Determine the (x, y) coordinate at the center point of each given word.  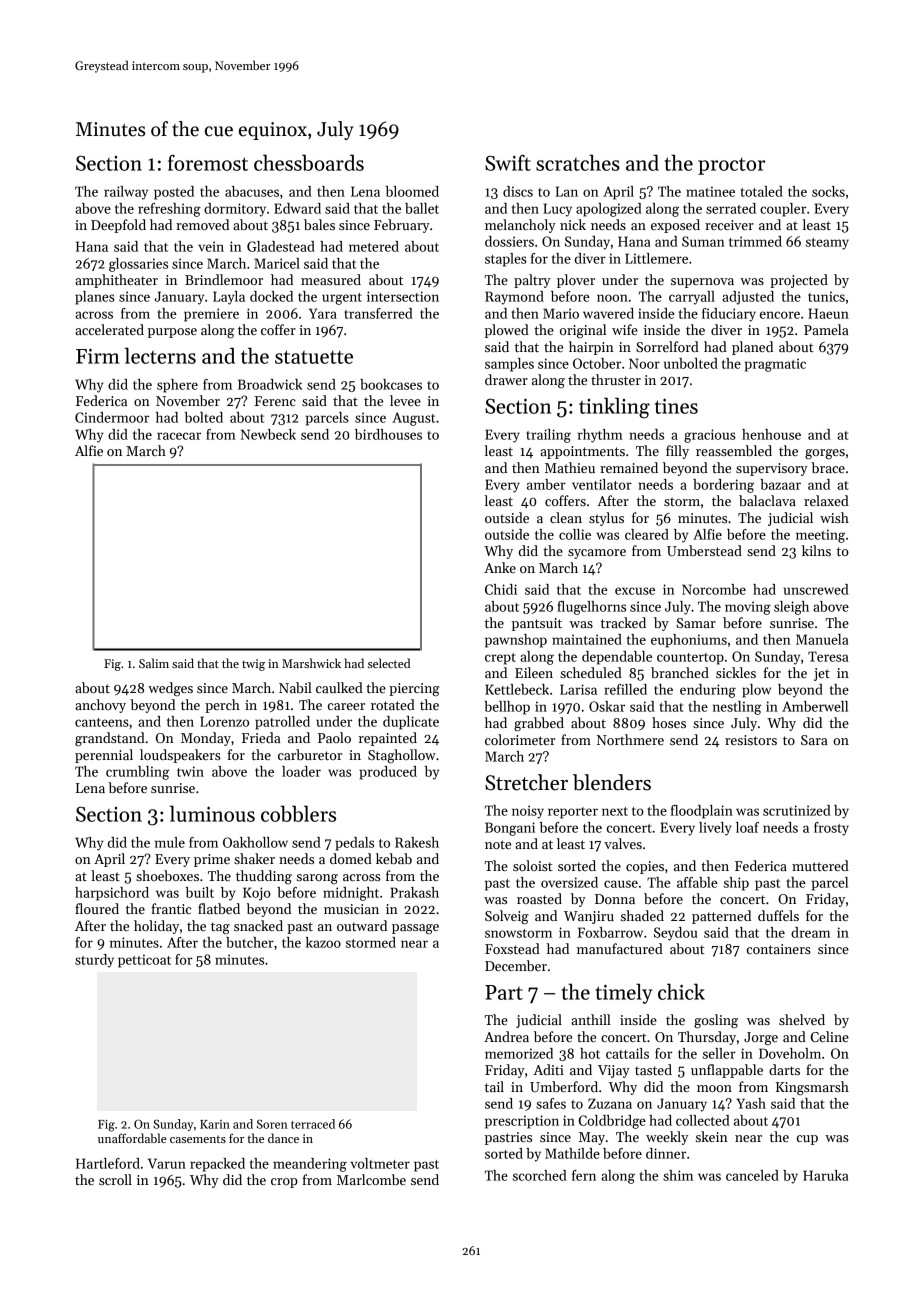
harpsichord (112, 894)
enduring (708, 691)
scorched (540, 1175)
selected (389, 663)
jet (822, 674)
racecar (179, 436)
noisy (528, 812)
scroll (115, 1179)
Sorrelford (667, 346)
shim (678, 1175)
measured (331, 279)
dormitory (235, 210)
